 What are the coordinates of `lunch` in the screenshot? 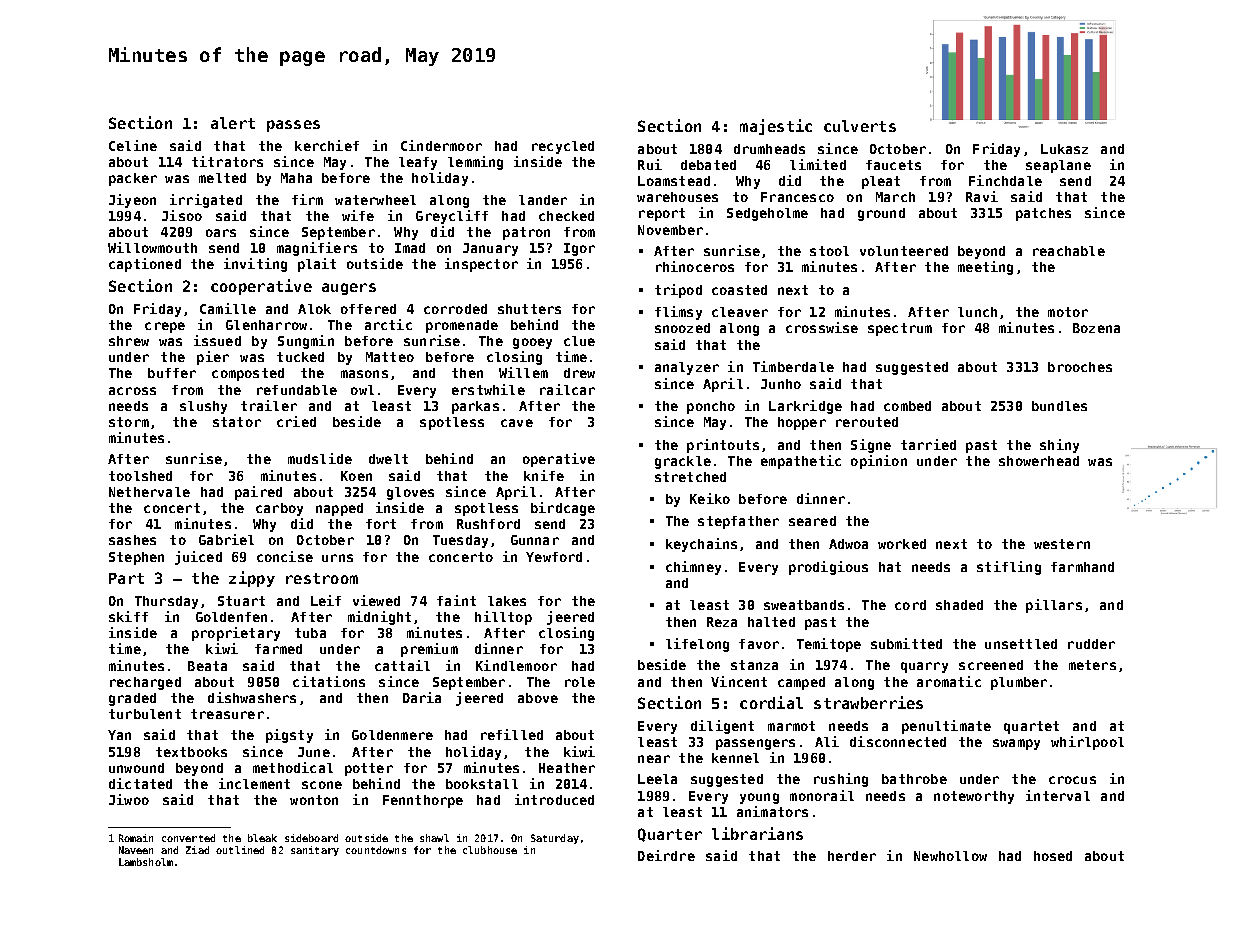 It's located at (977, 312).
